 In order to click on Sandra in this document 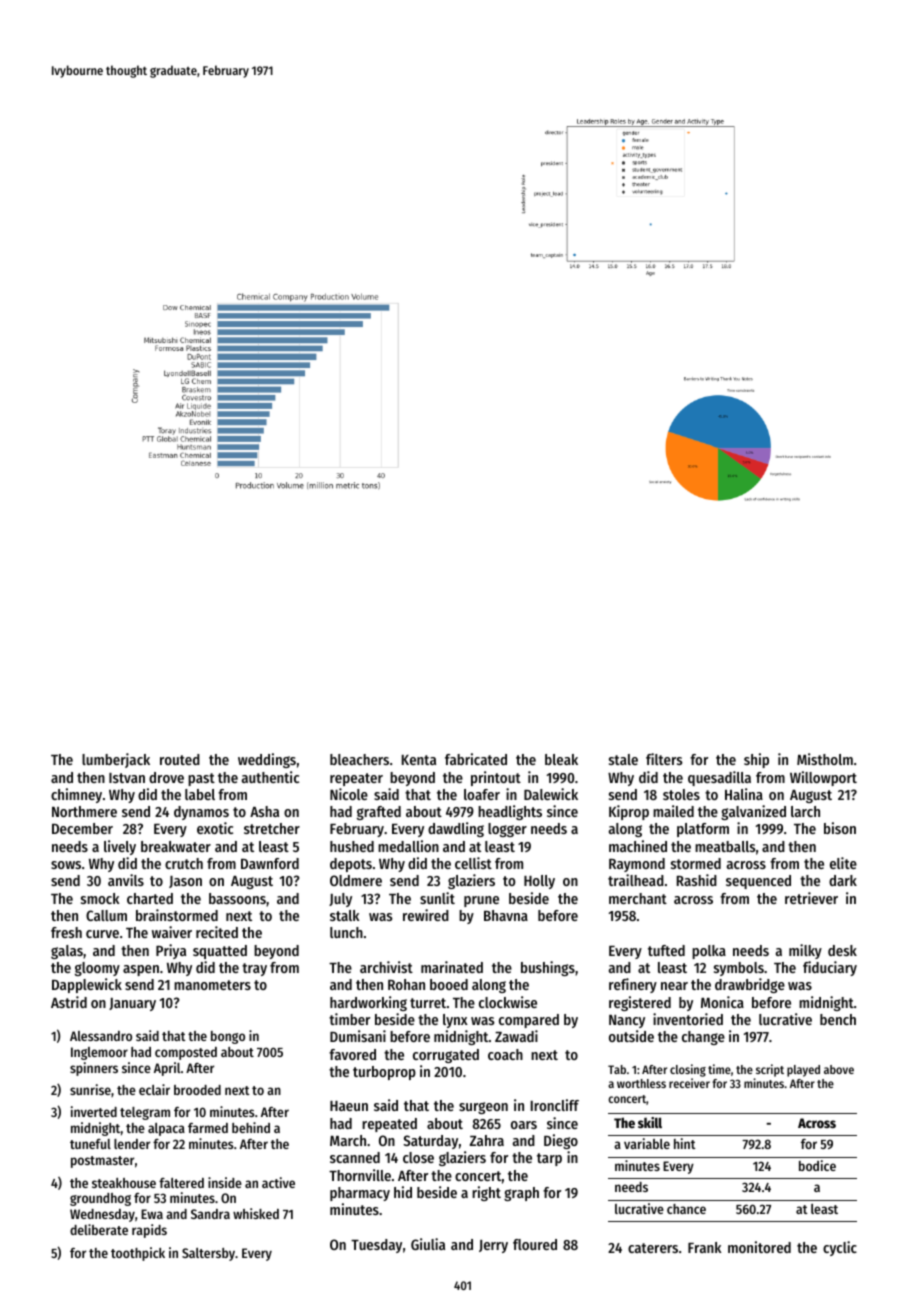, I will do `click(210, 1214)`.
